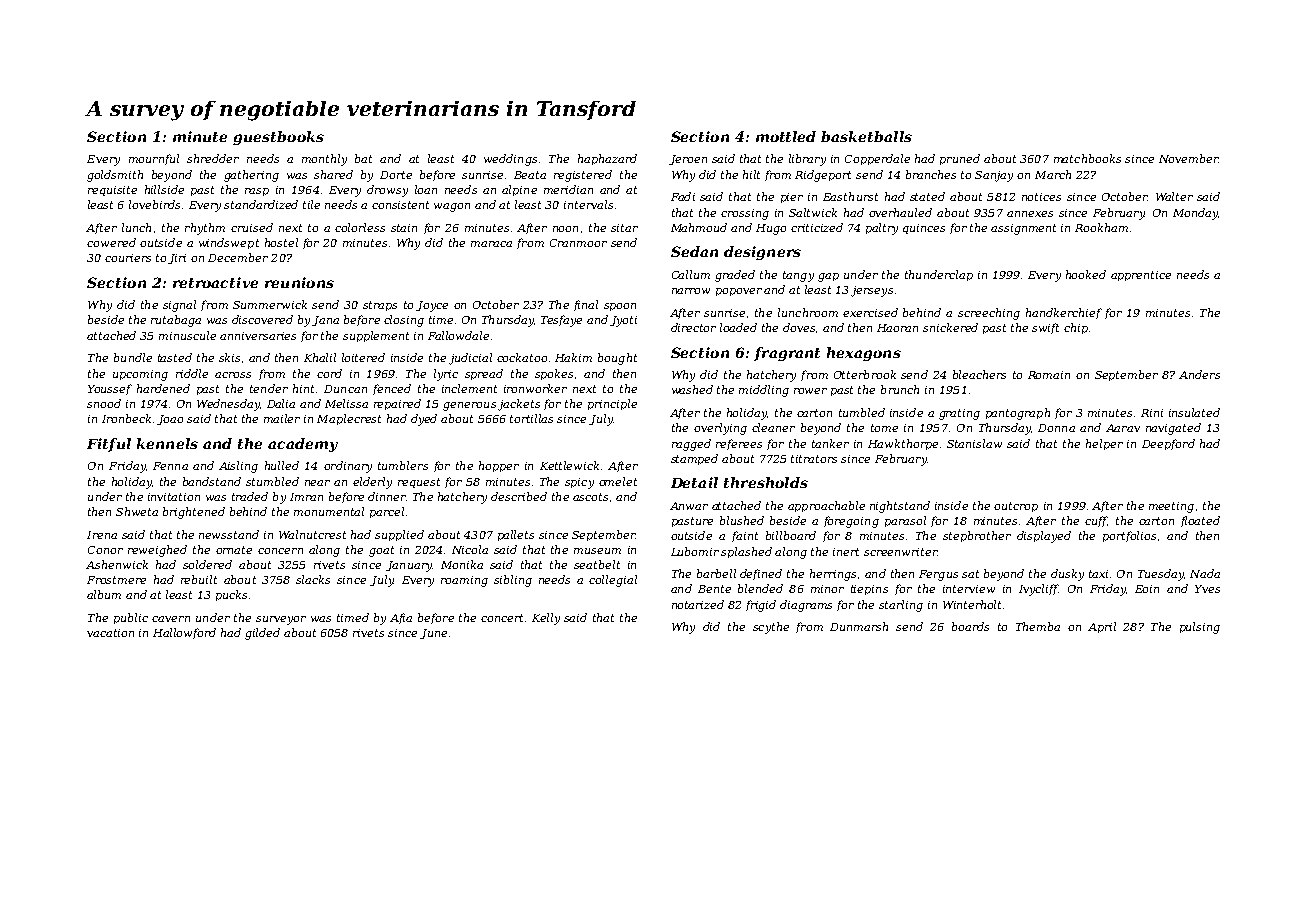 The height and width of the screenshot is (924, 1308). What do you see at coordinates (960, 159) in the screenshot?
I see `pruned` at bounding box center [960, 159].
